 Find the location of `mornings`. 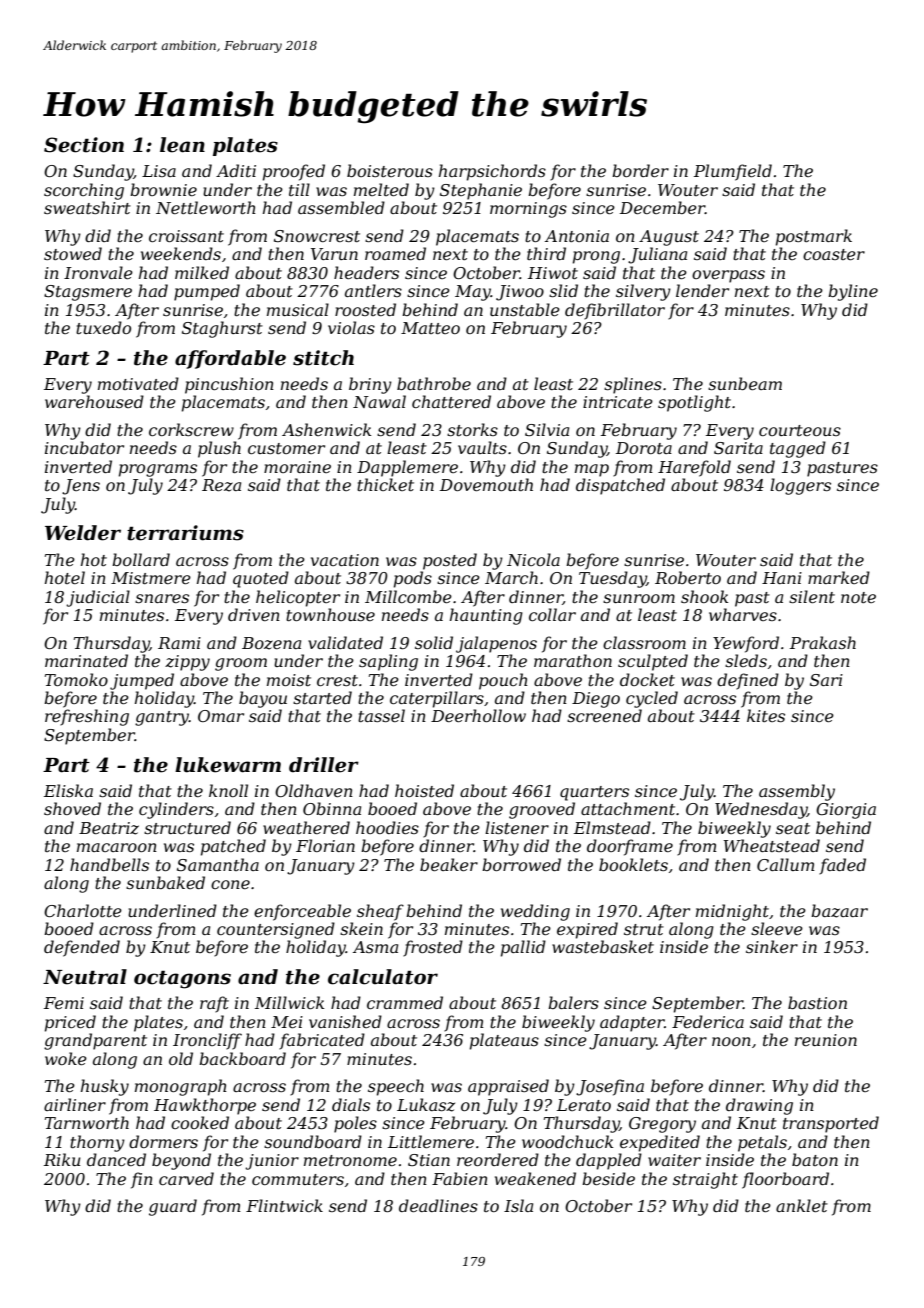

mornings is located at coordinates (528, 210).
